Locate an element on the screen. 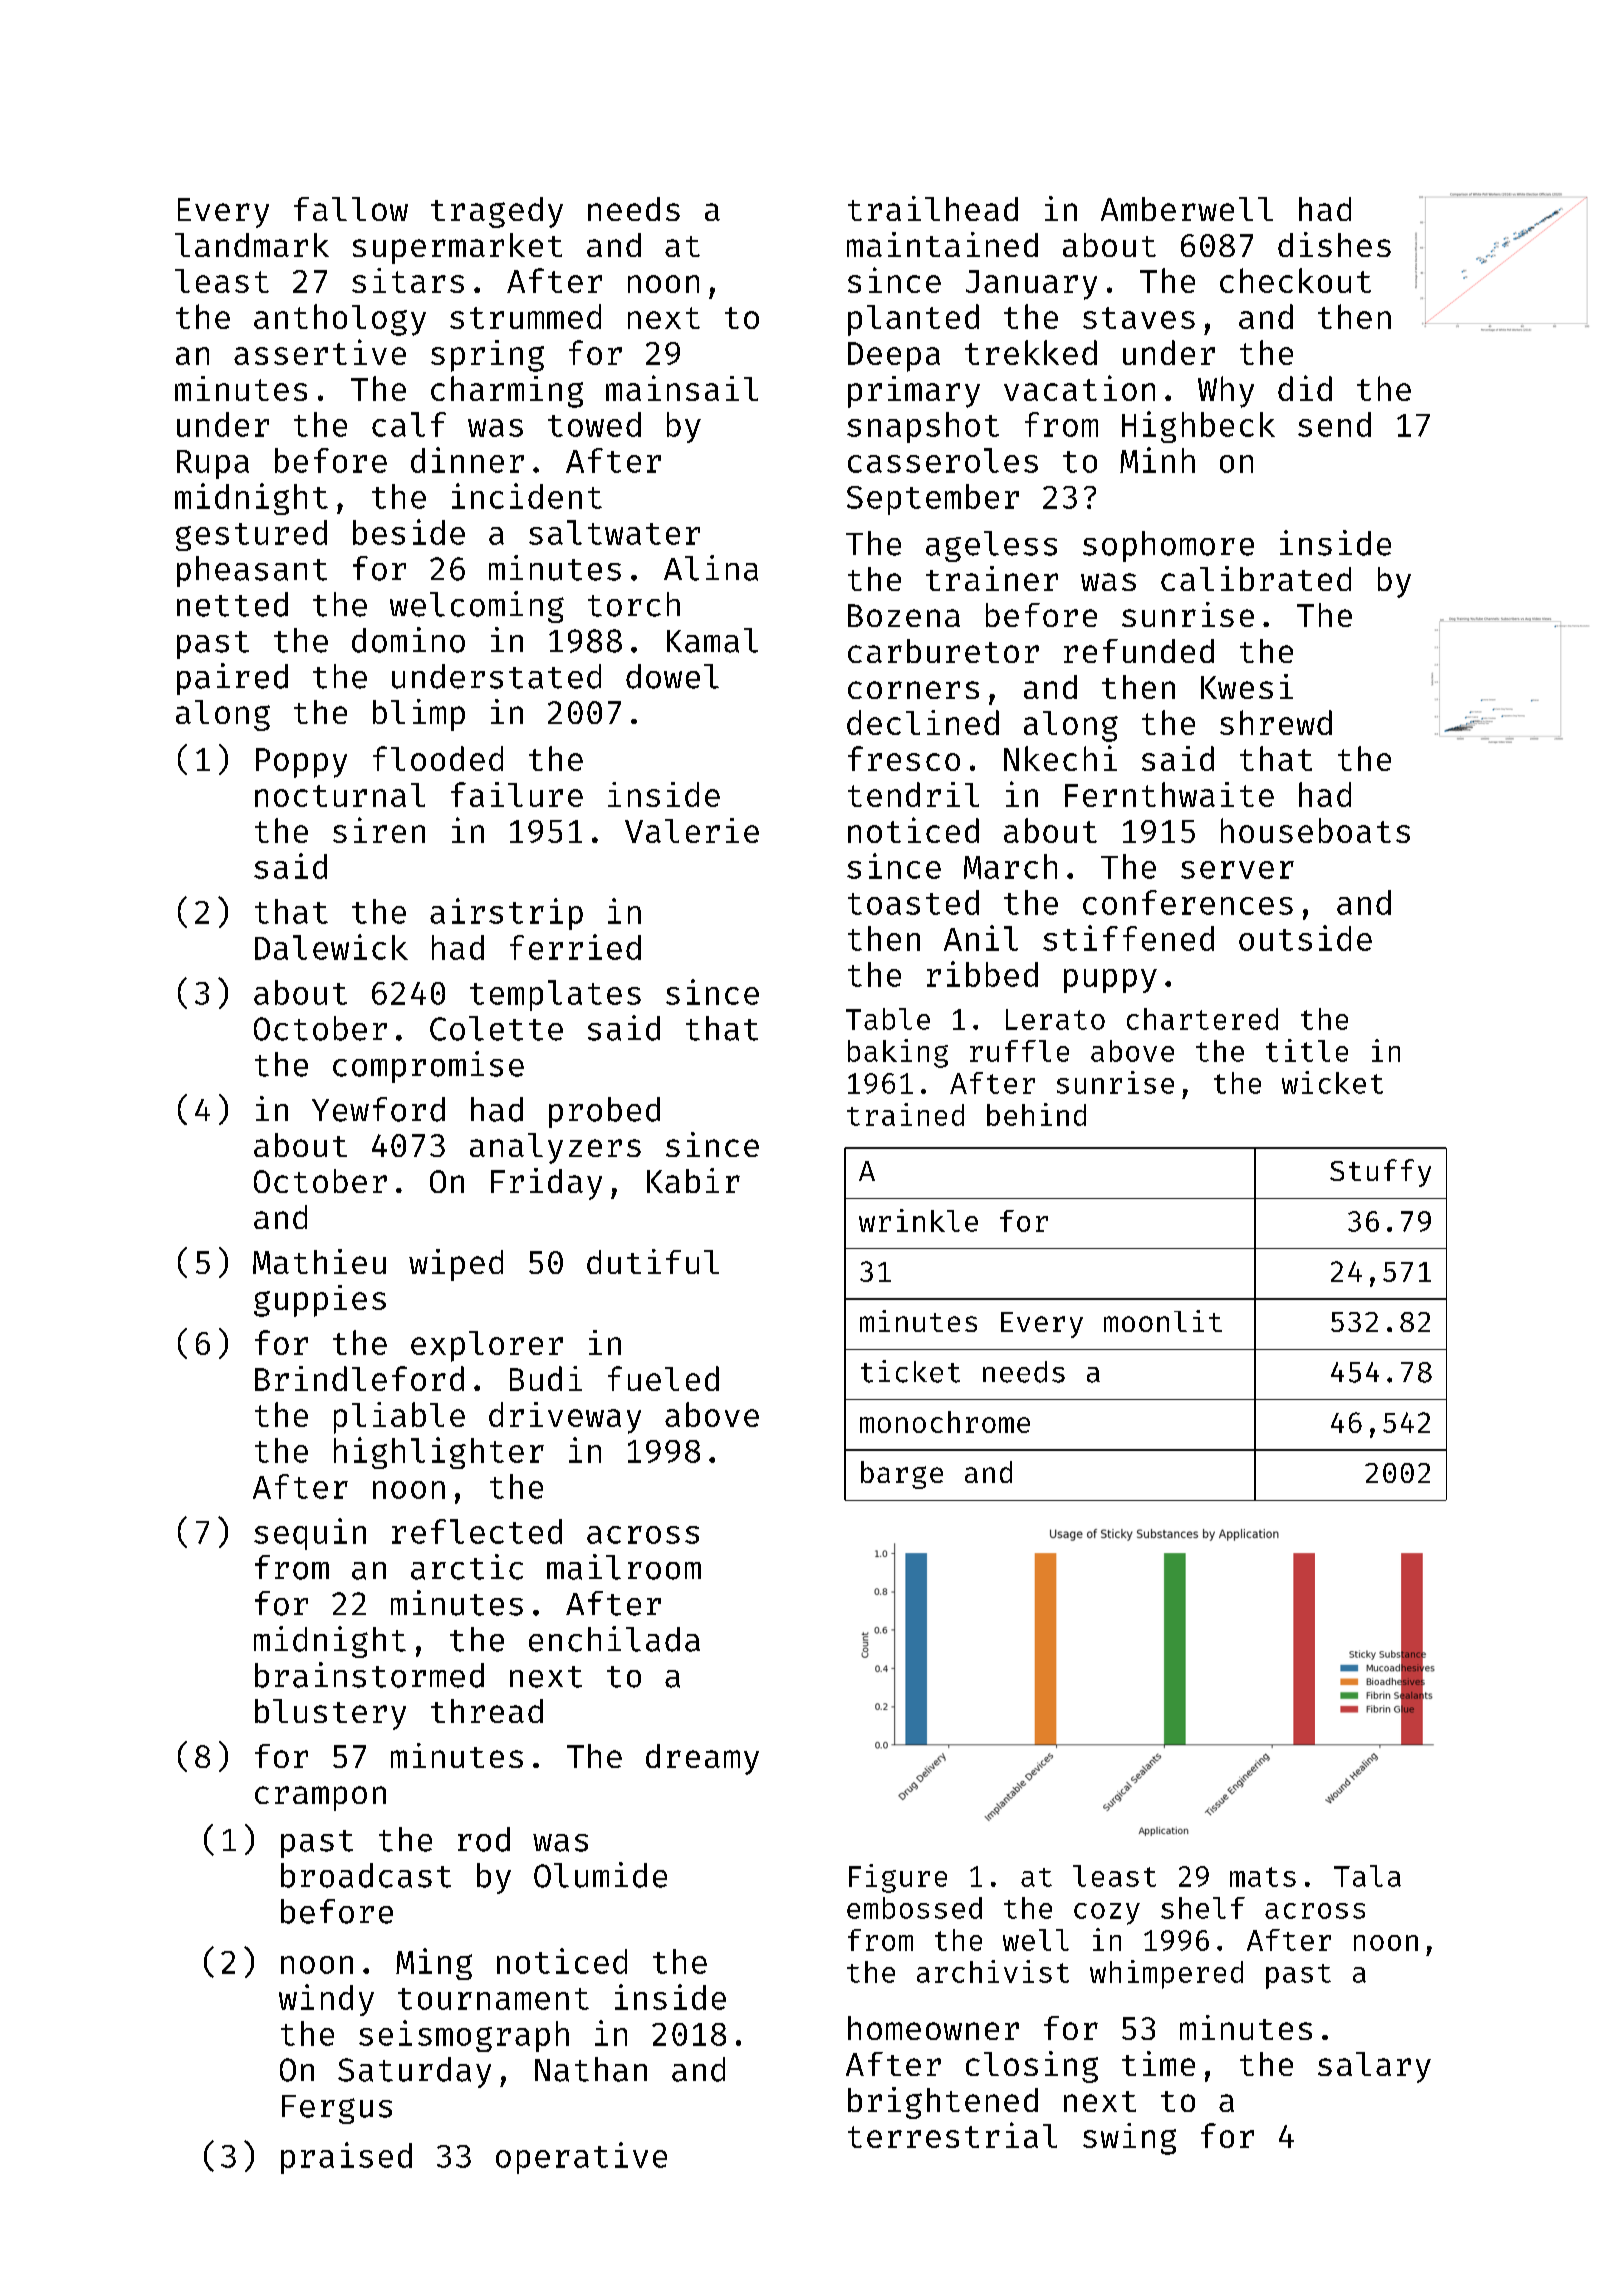 The image size is (1620, 2292). wiped is located at coordinates (456, 1265).
